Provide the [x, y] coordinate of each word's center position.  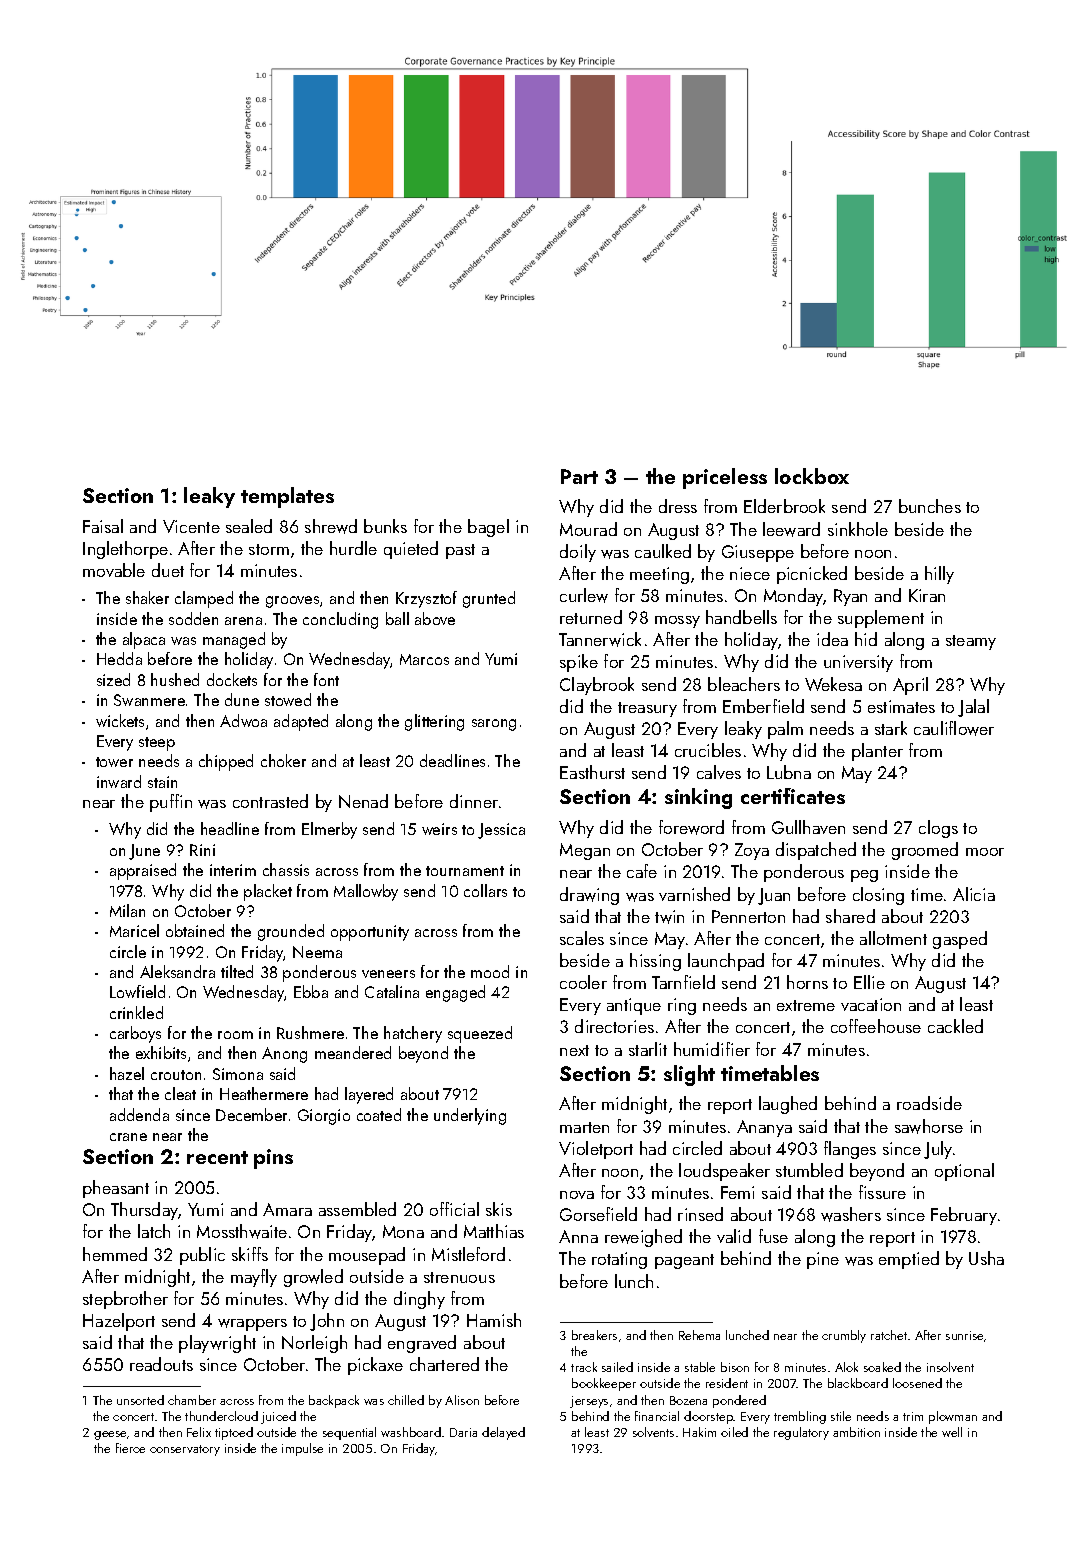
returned [591, 617]
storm [269, 549]
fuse [773, 1236]
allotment [893, 938]
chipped [226, 762]
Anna [578, 1236]
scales [582, 938]
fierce [130, 1448]
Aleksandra [177, 971]
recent [217, 1157]
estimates [901, 706]
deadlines [452, 760]
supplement [881, 619]
